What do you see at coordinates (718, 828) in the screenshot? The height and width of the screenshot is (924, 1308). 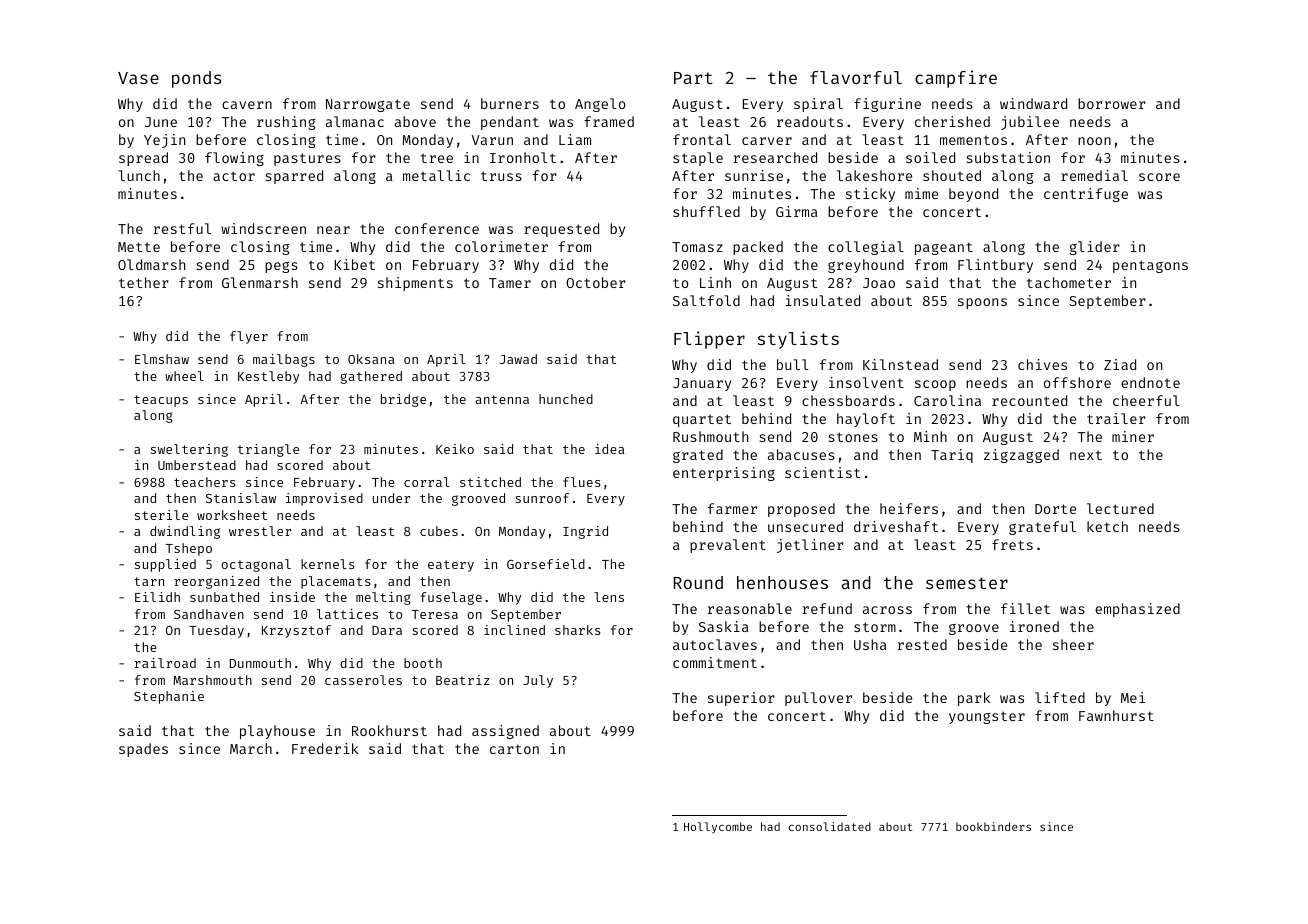 I see `Hollycombe` at bounding box center [718, 828].
